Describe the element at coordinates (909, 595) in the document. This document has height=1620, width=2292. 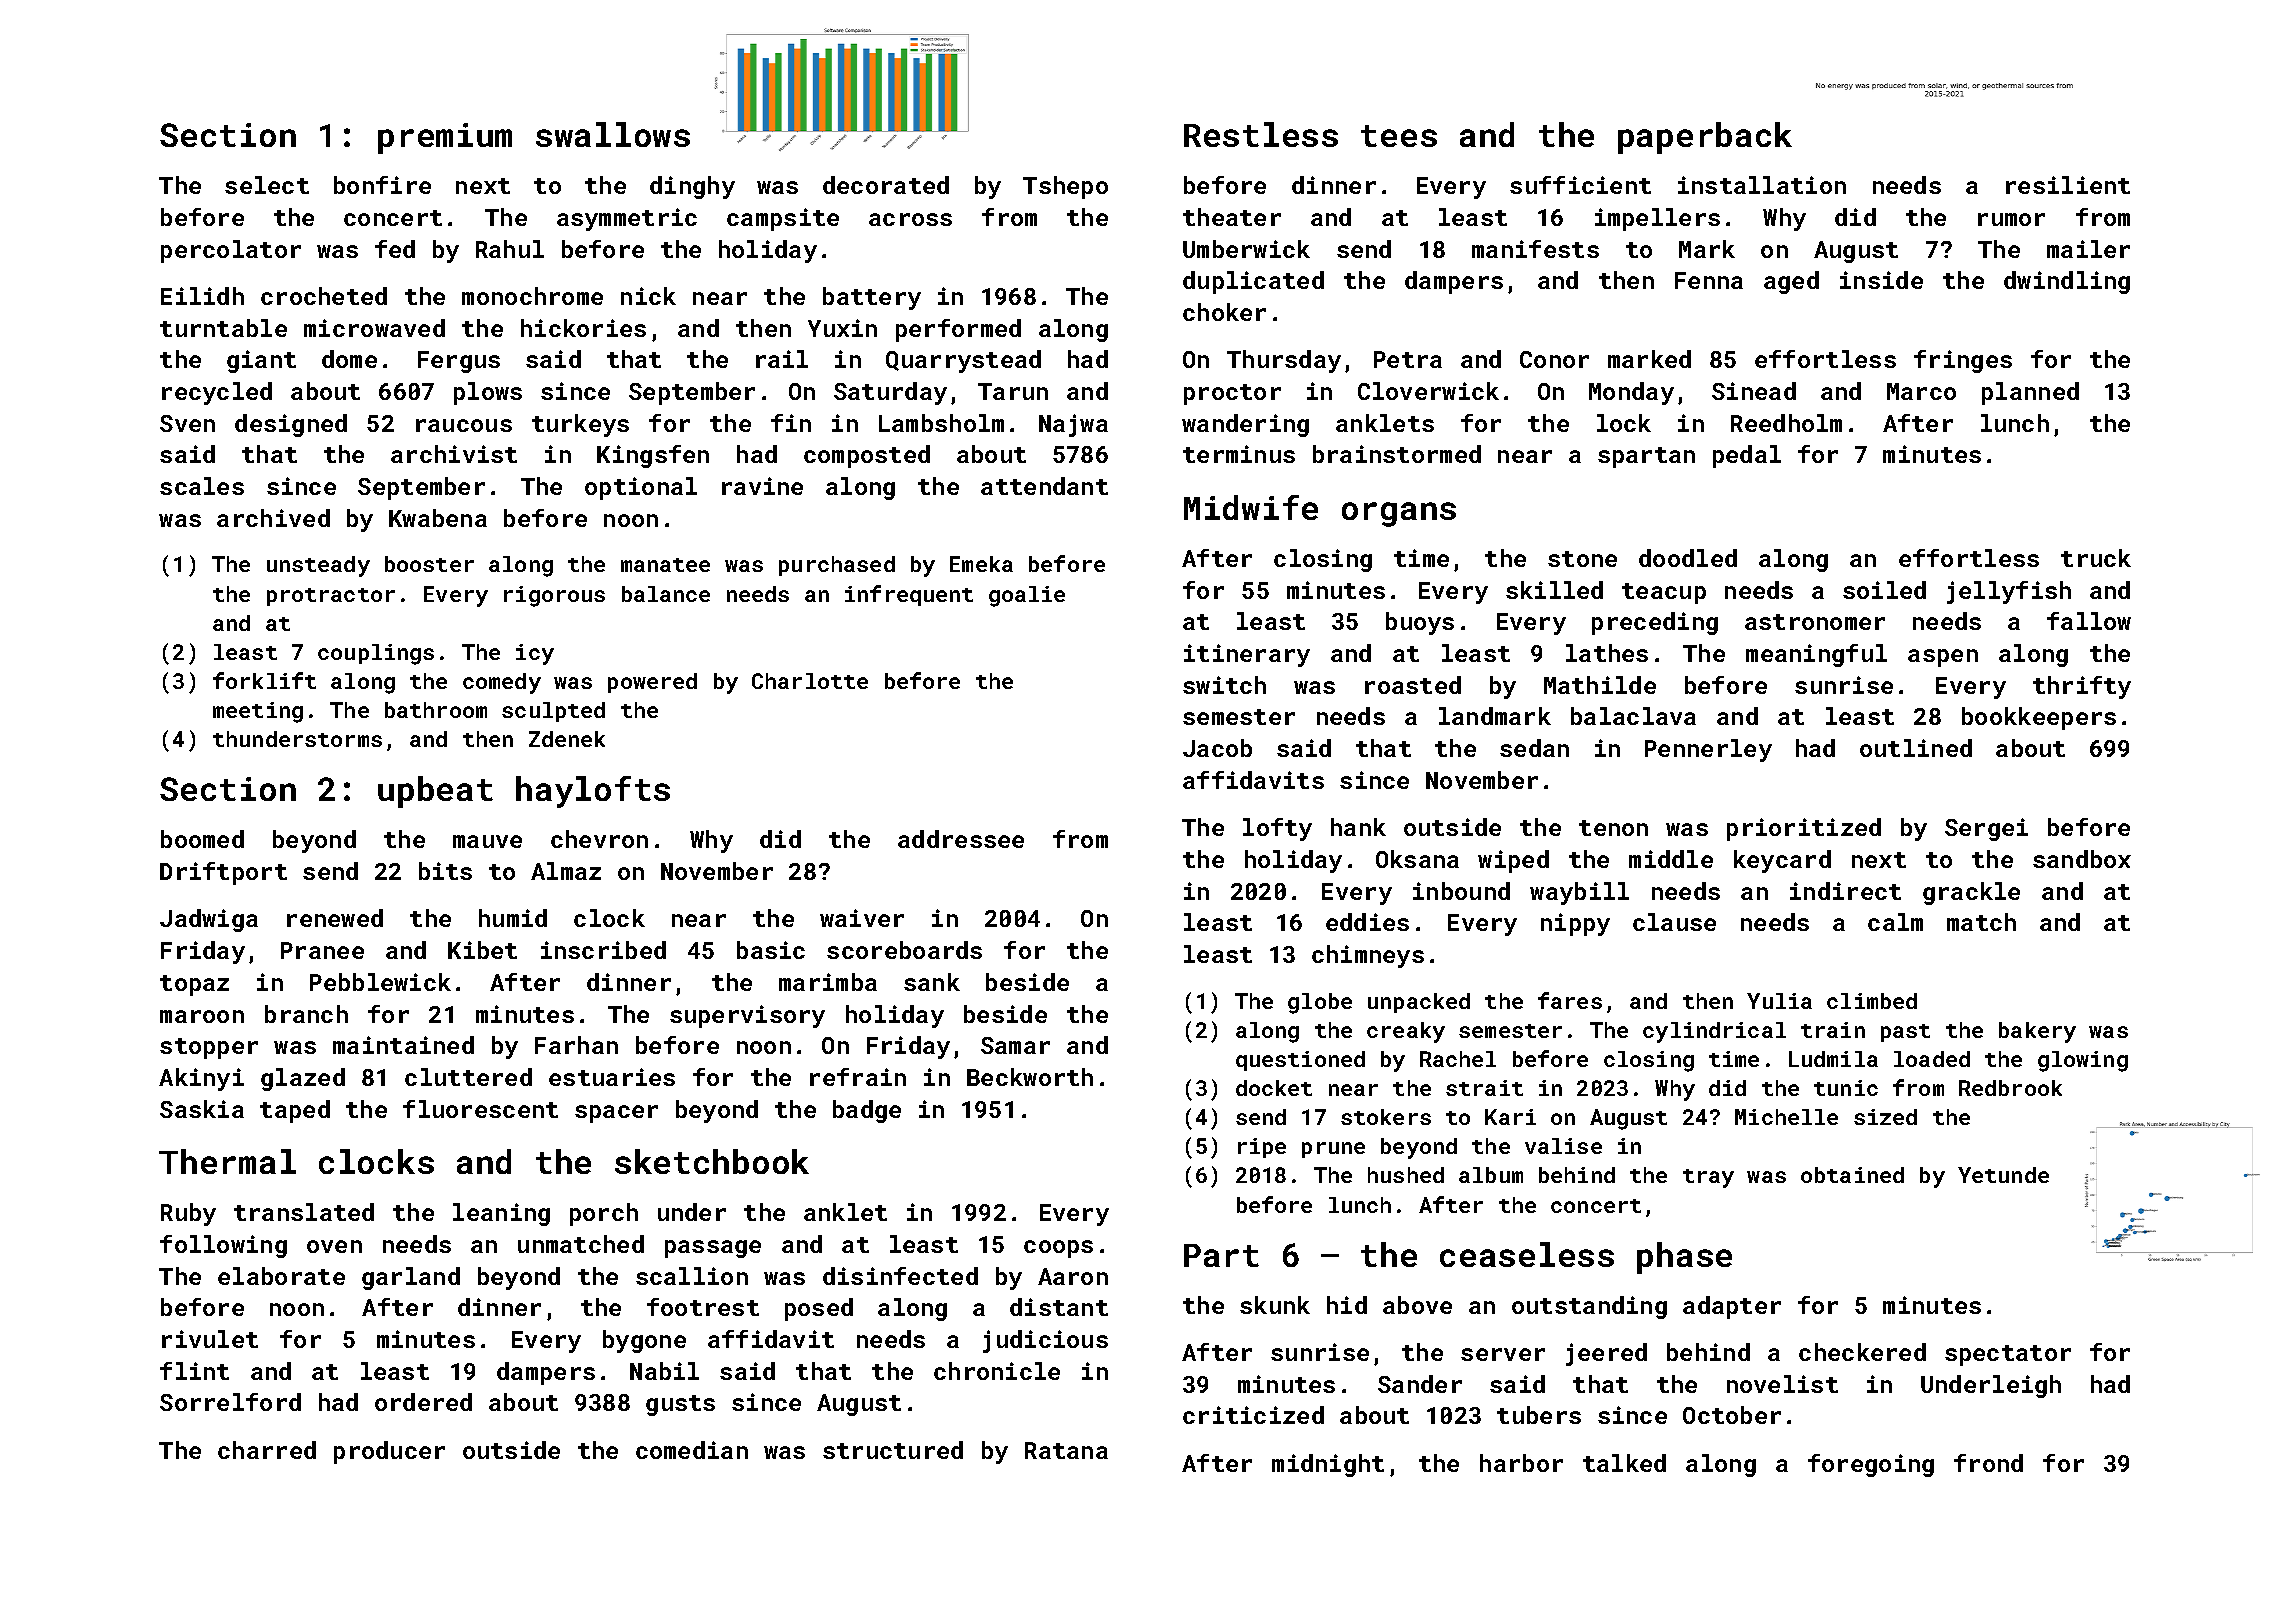
I see `infrequent` at that location.
